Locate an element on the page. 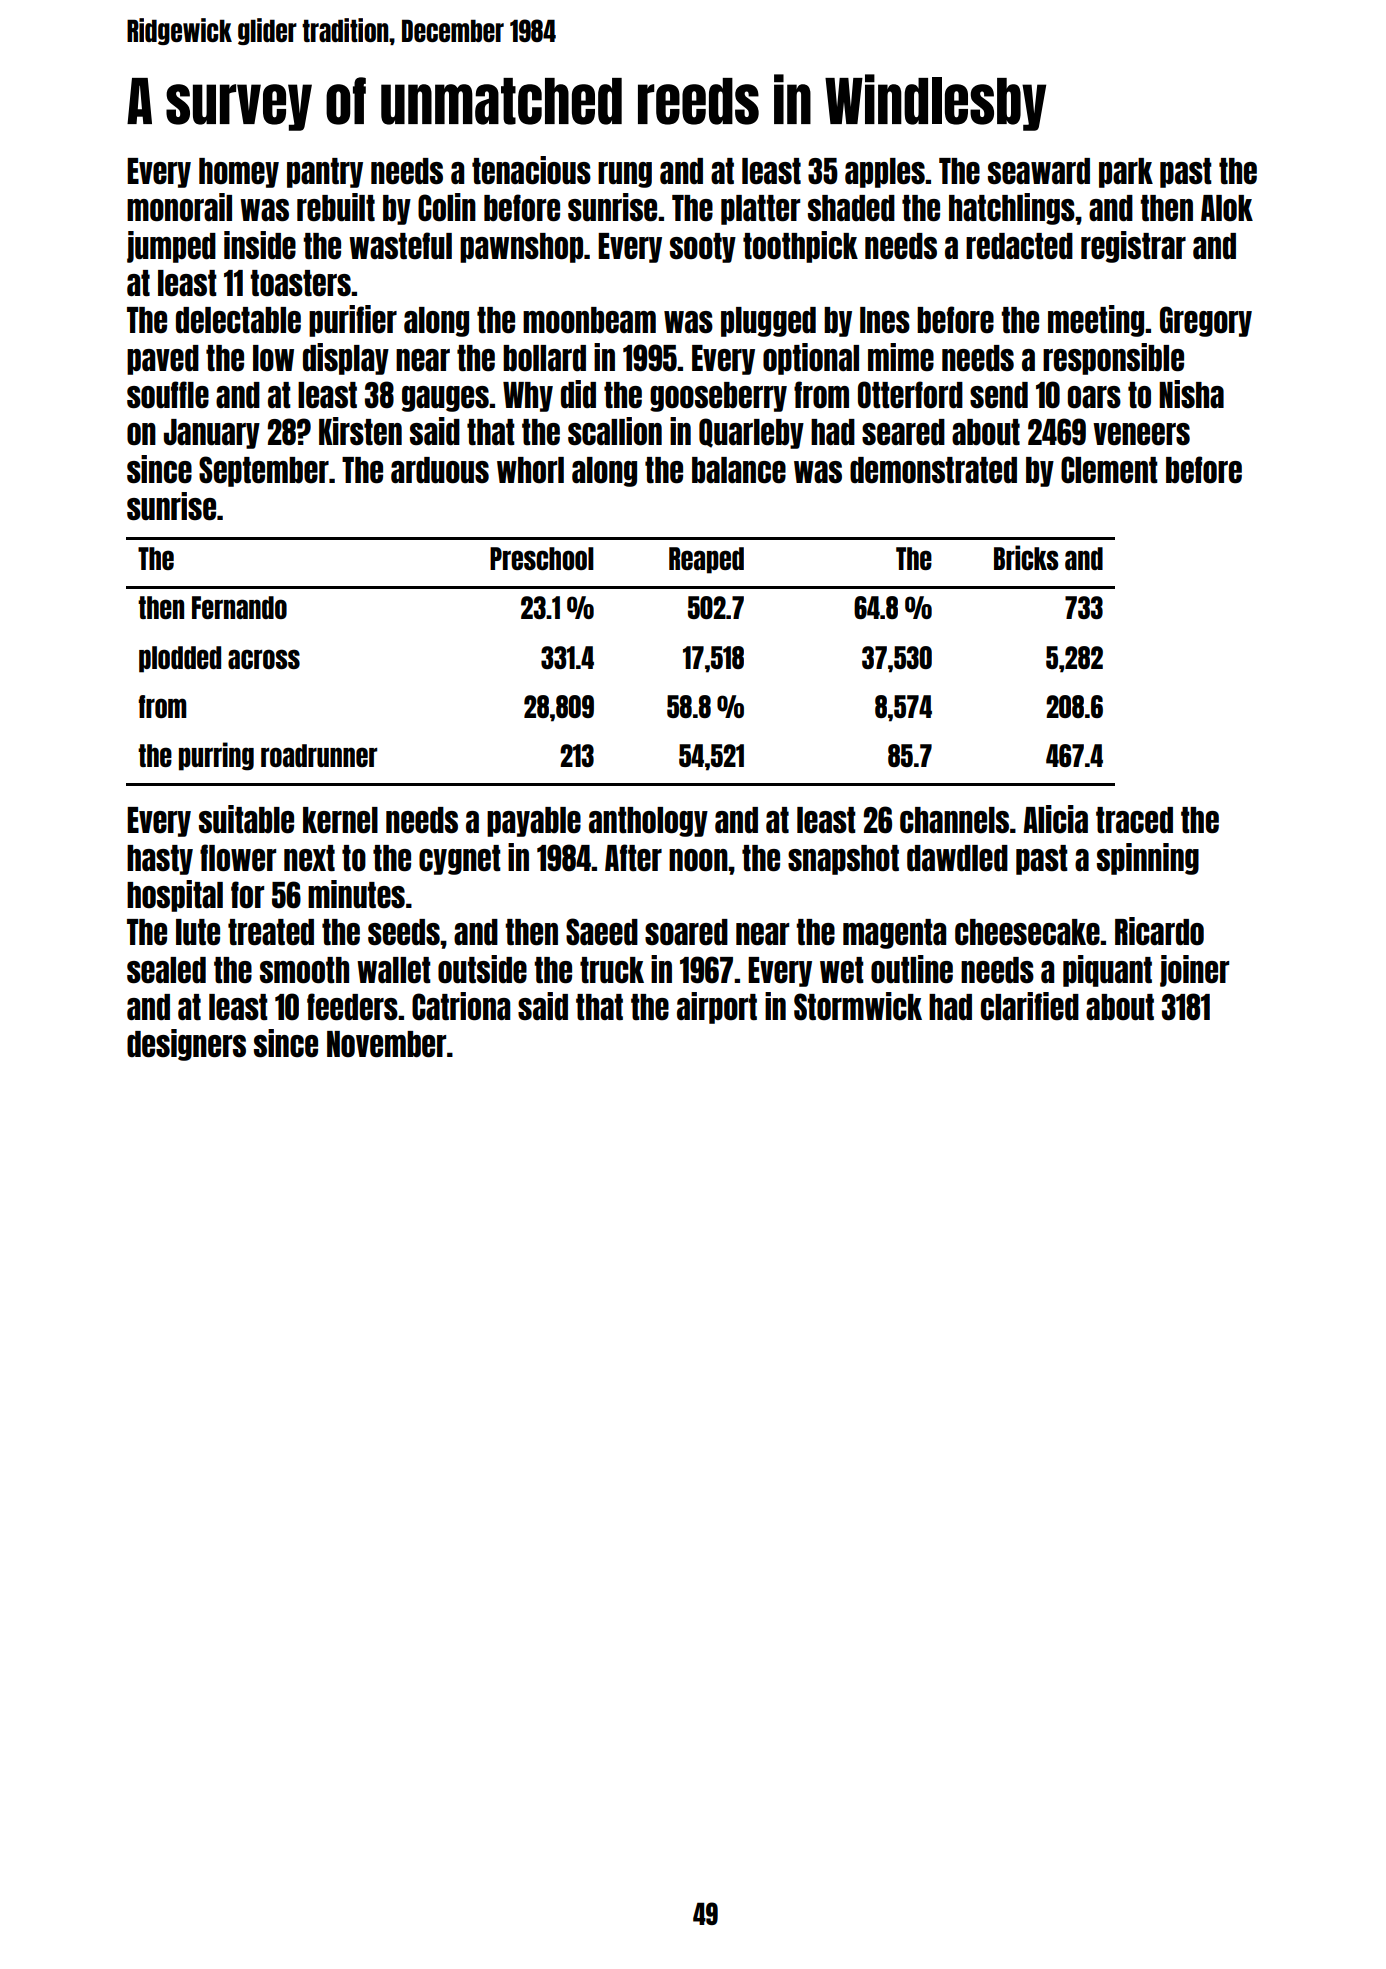  Reaped is located at coordinates (706, 560).
